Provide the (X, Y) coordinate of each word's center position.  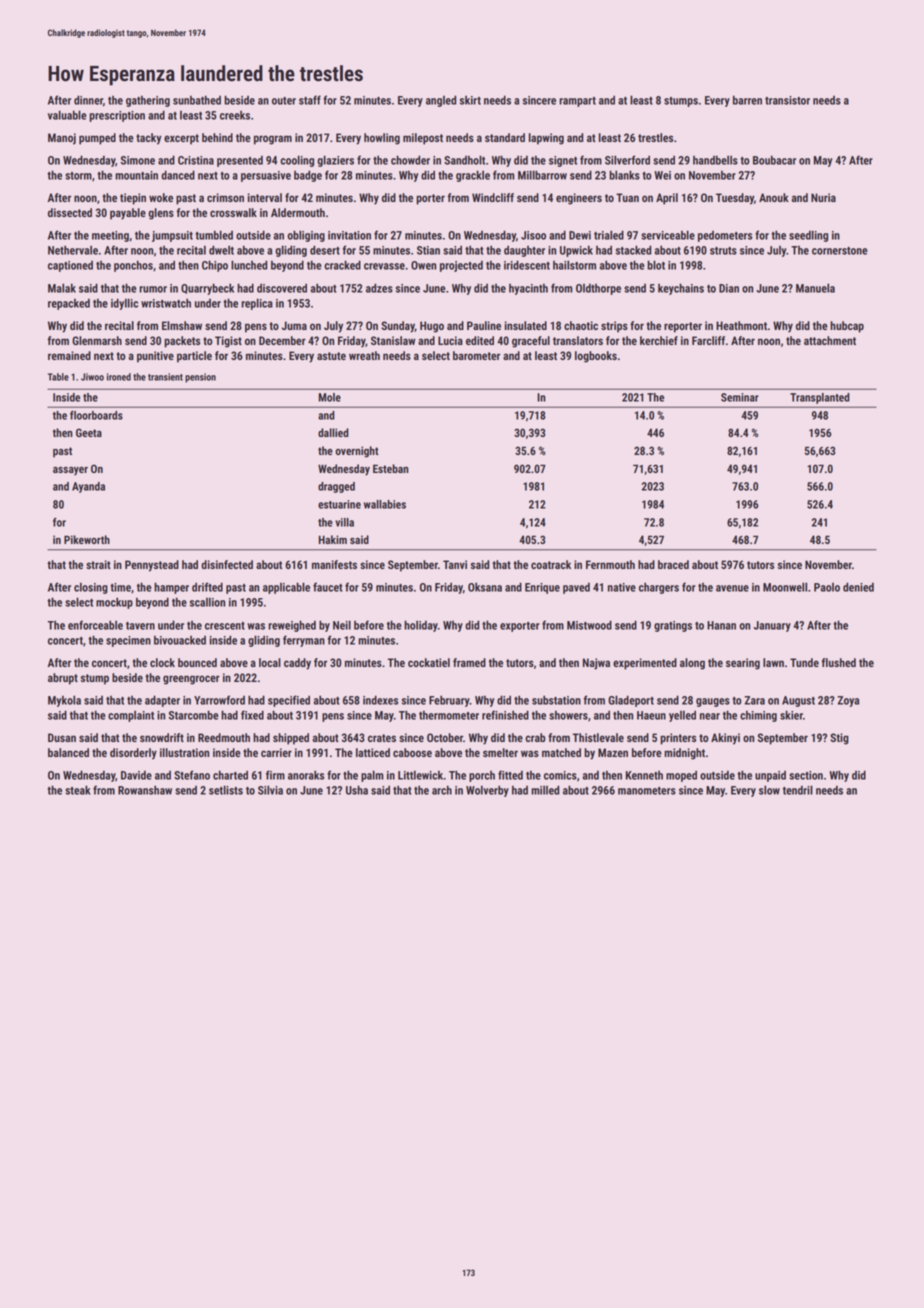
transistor (787, 100)
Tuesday (735, 199)
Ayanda (88, 487)
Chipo (215, 266)
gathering (148, 101)
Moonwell (785, 587)
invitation (349, 235)
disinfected (227, 564)
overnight (357, 452)
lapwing (546, 139)
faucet (328, 587)
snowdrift (162, 737)
